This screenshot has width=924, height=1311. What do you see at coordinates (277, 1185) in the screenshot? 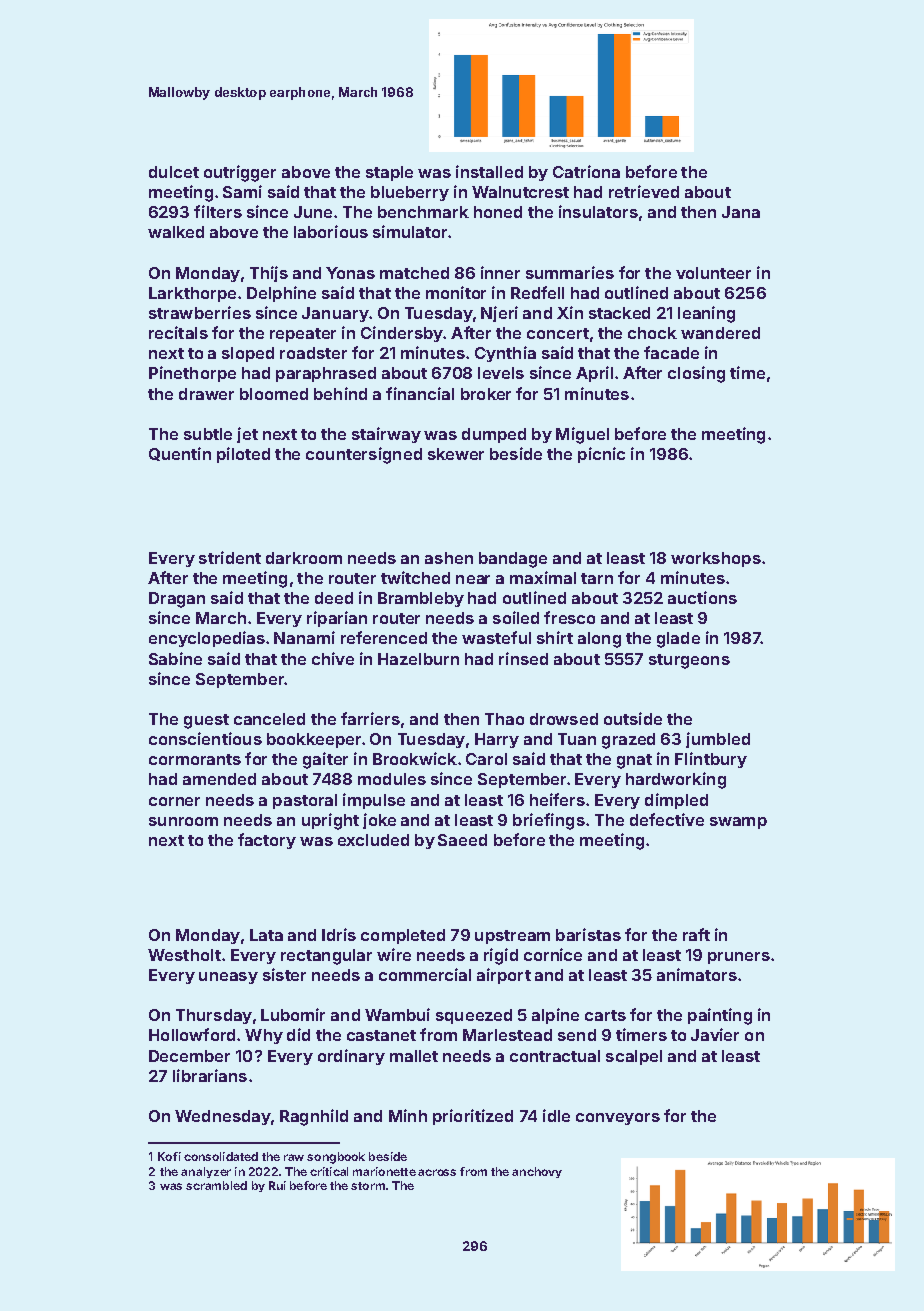
I see `Rui` at bounding box center [277, 1185].
